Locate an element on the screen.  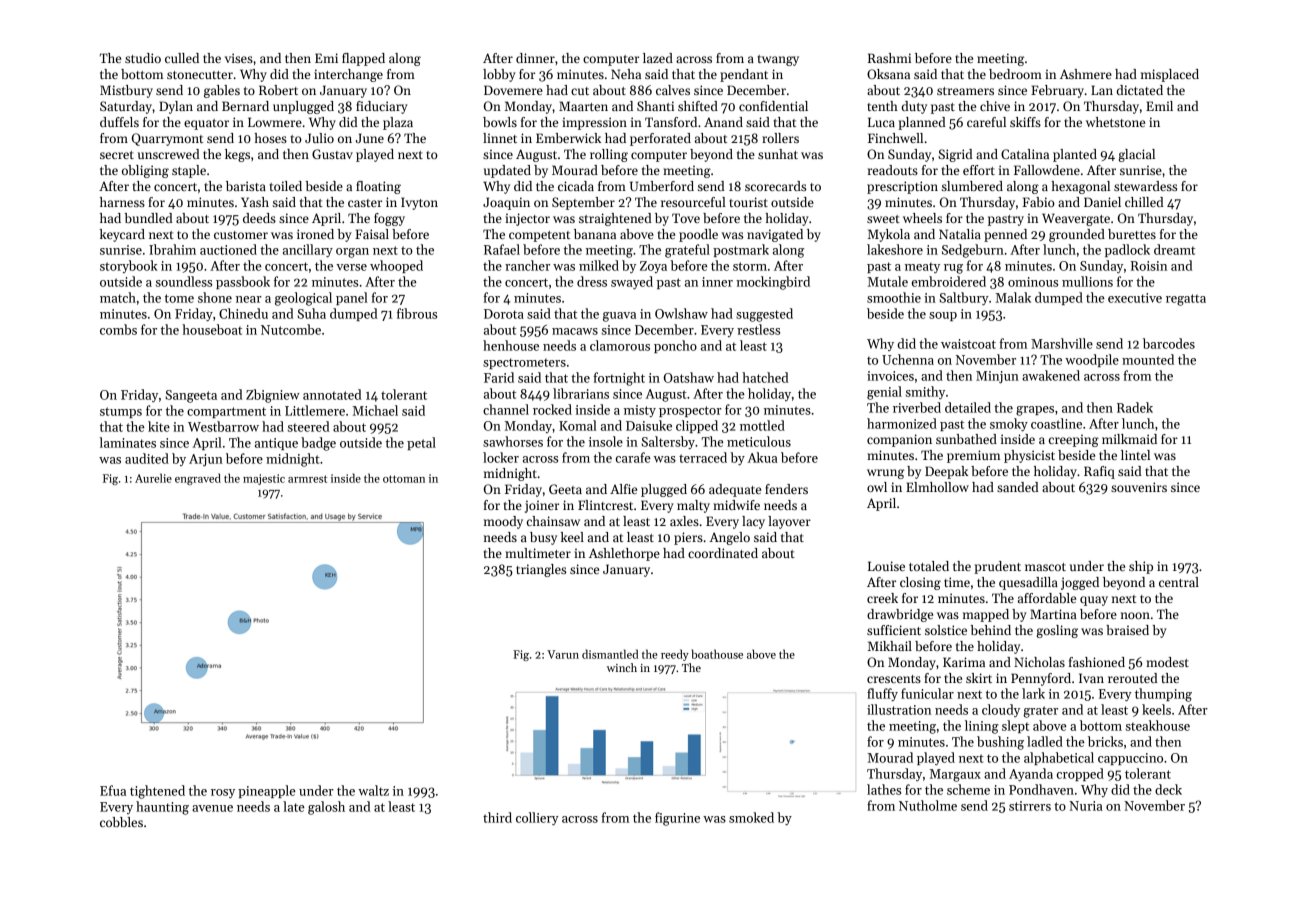
Varun is located at coordinates (563, 654).
